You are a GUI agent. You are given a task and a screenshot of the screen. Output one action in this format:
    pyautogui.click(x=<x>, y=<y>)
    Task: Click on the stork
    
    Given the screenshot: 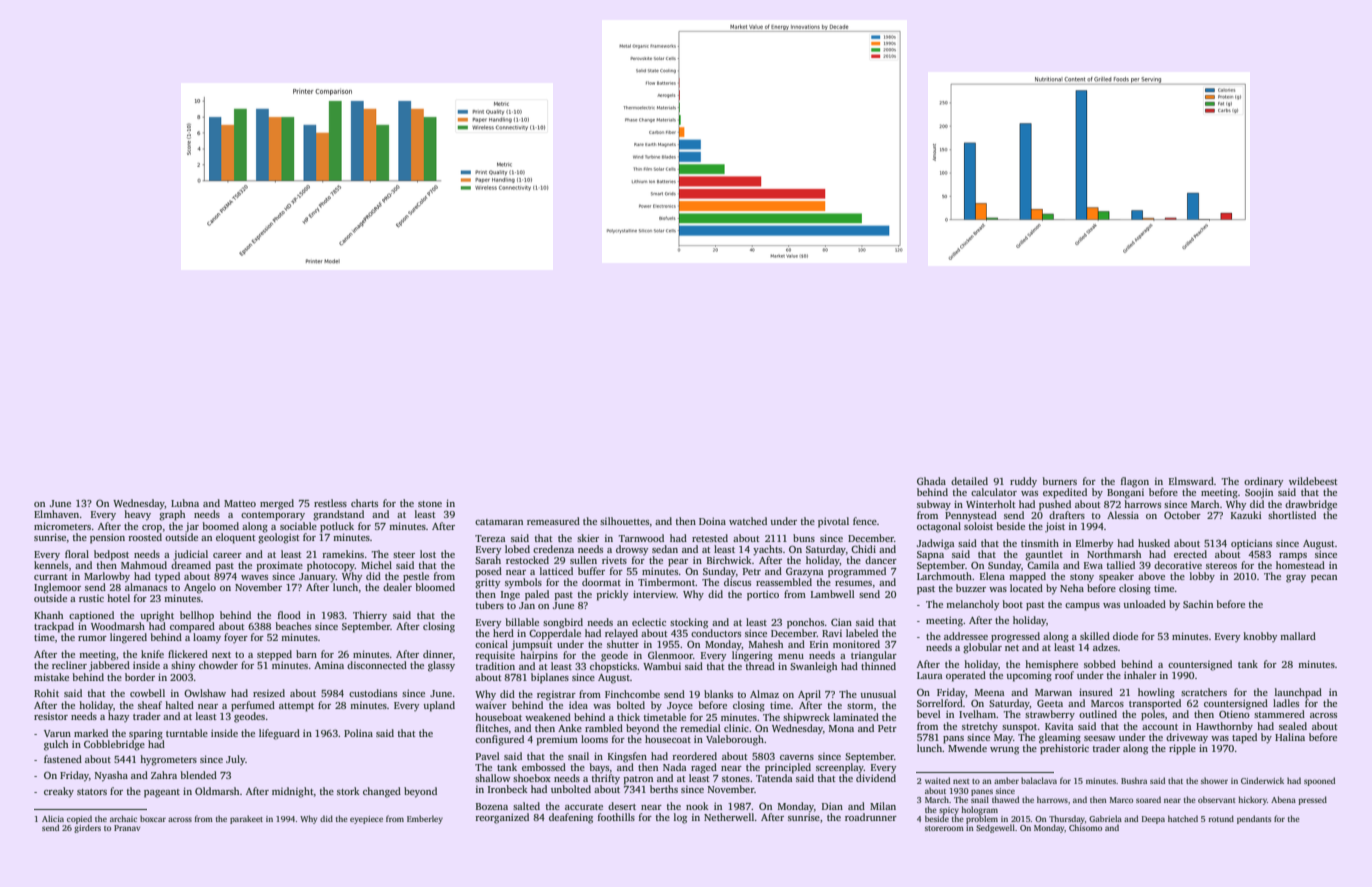 What is the action you would take?
    pyautogui.click(x=348, y=791)
